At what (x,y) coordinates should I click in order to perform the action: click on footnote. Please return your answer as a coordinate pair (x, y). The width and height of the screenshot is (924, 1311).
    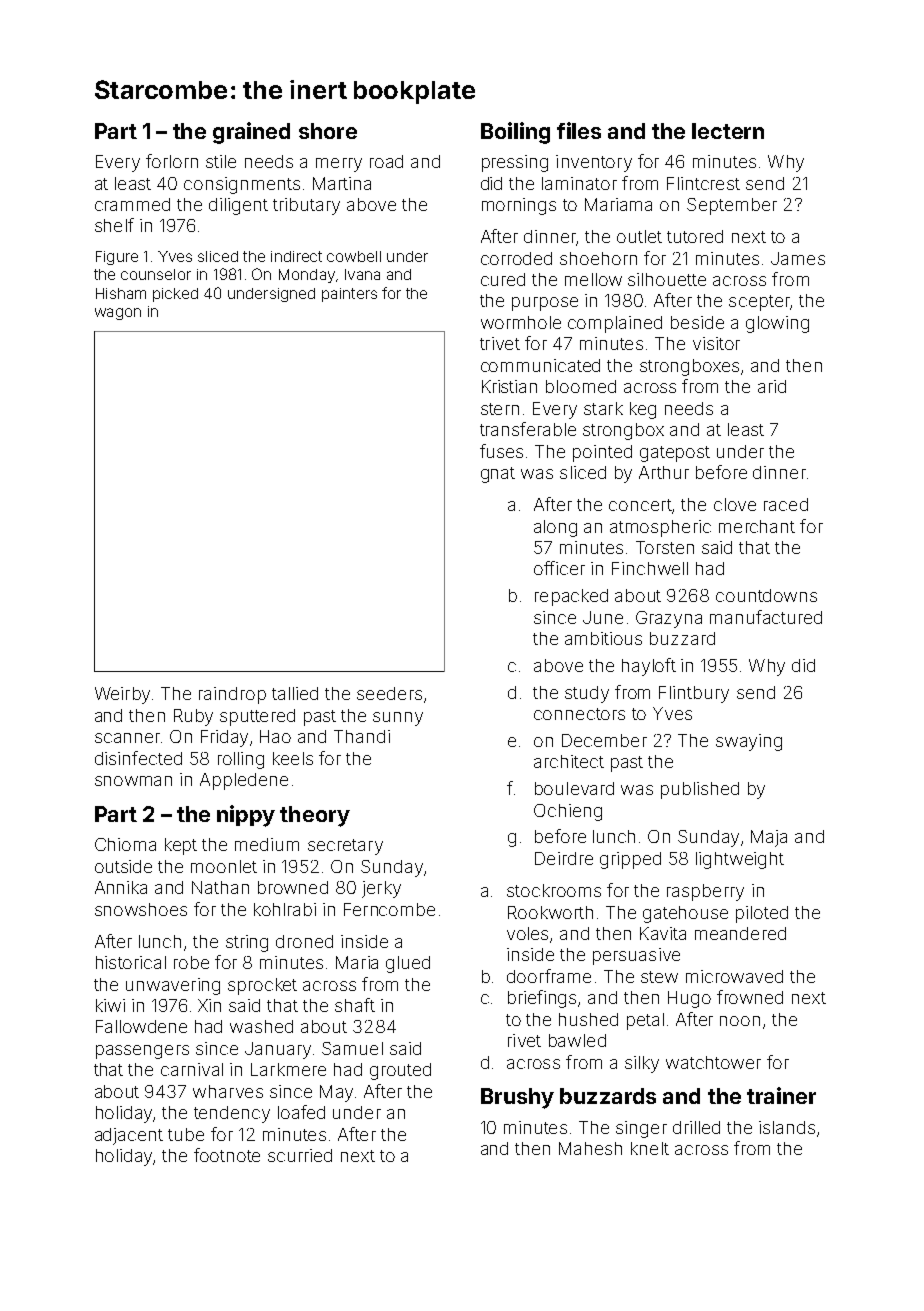
    Looking at the image, I should click on (227, 1155).
